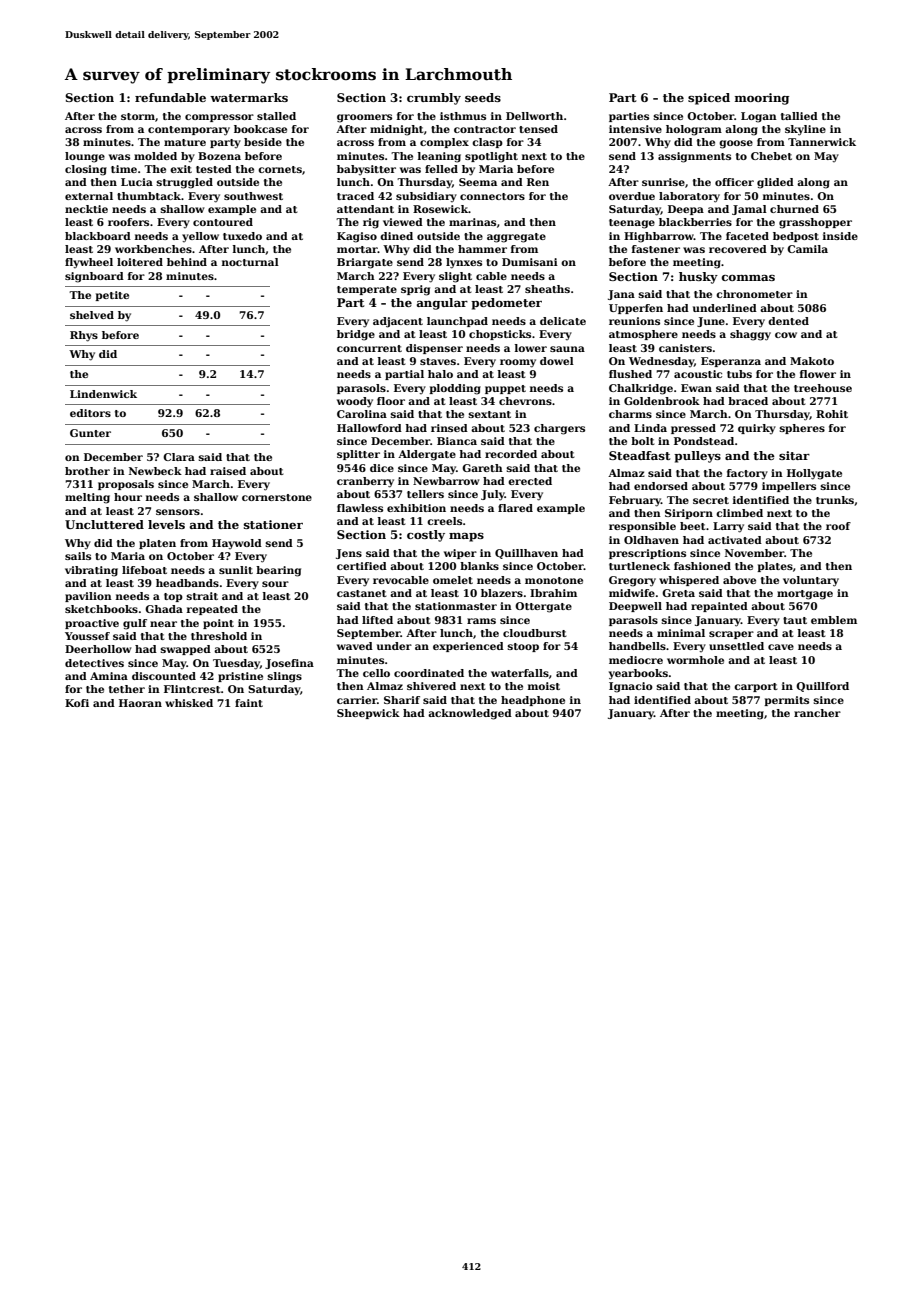 This screenshot has height=1308, width=924. What do you see at coordinates (775, 183) in the screenshot?
I see `glided` at bounding box center [775, 183].
